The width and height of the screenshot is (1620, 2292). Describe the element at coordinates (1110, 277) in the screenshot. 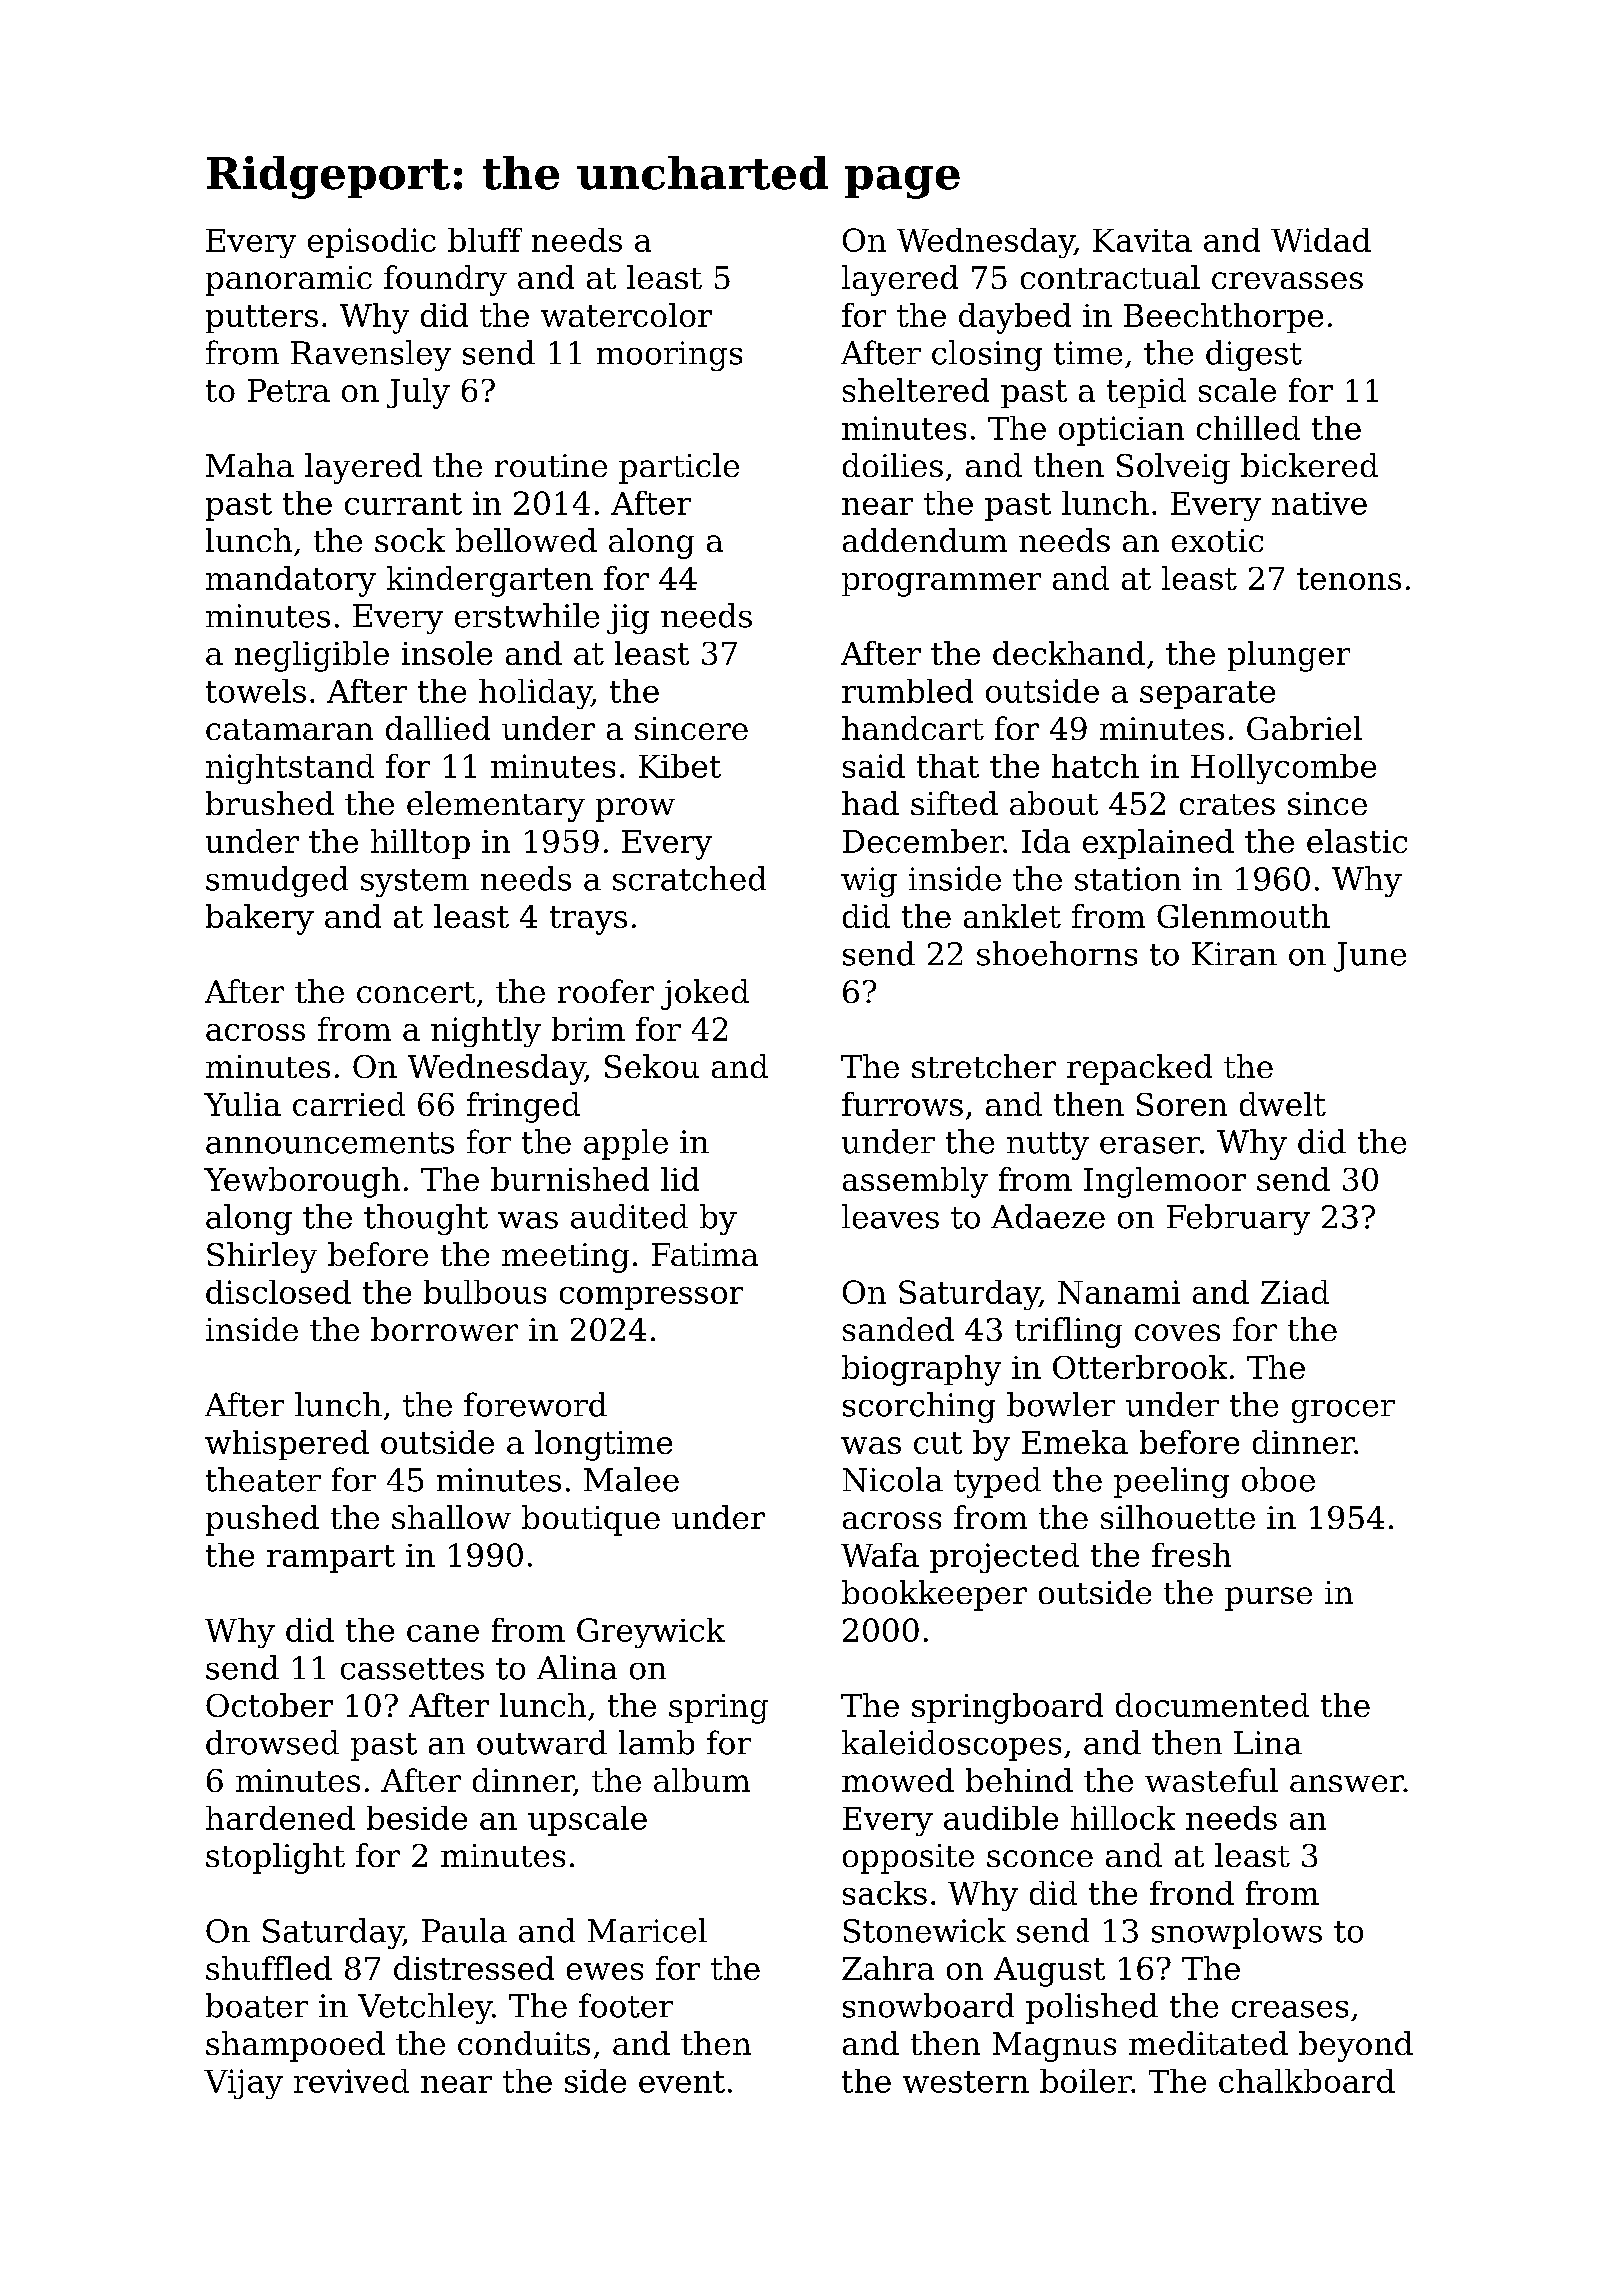

I see `contractual` at that location.
